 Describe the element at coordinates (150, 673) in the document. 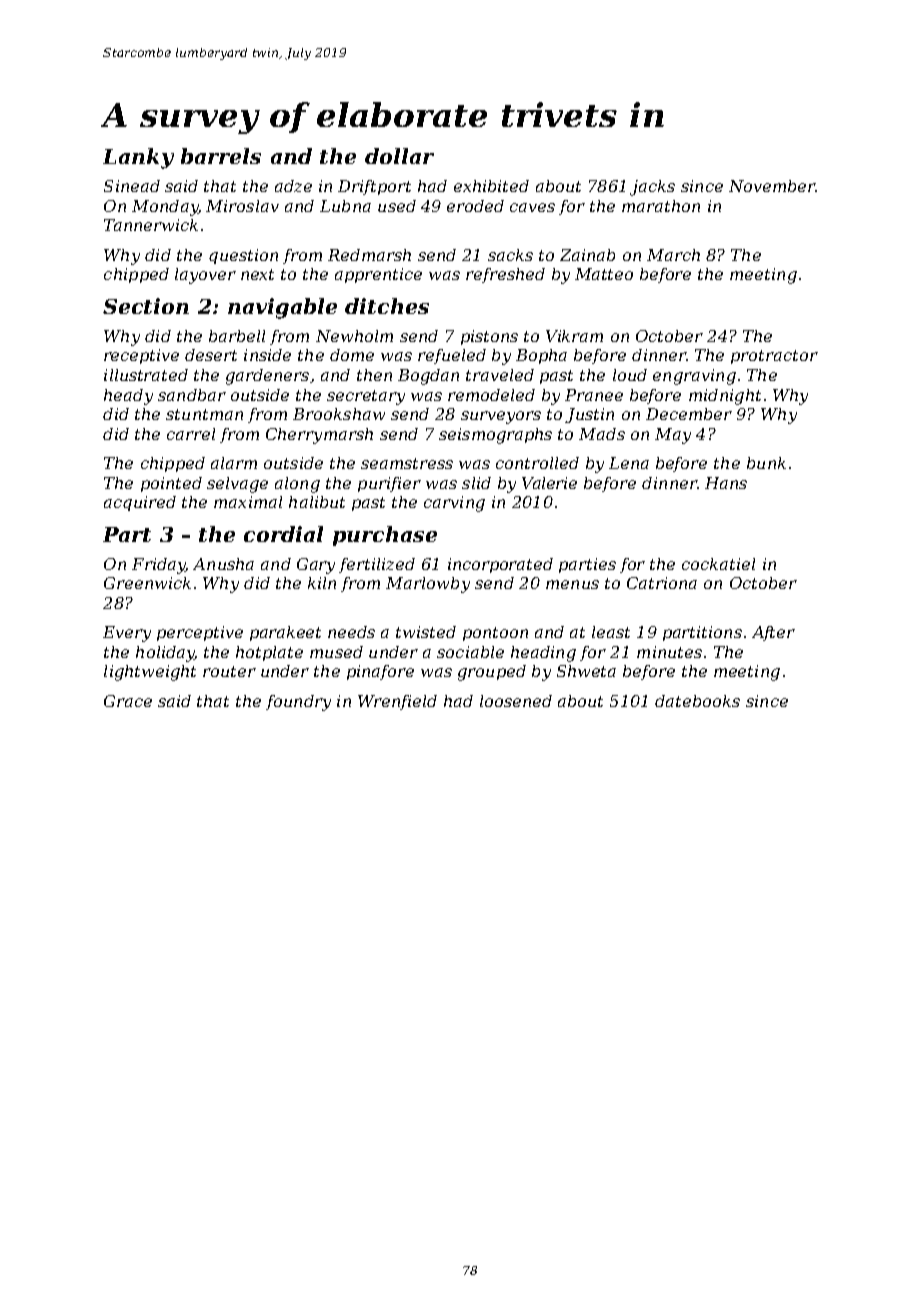

I see `lightweight` at that location.
